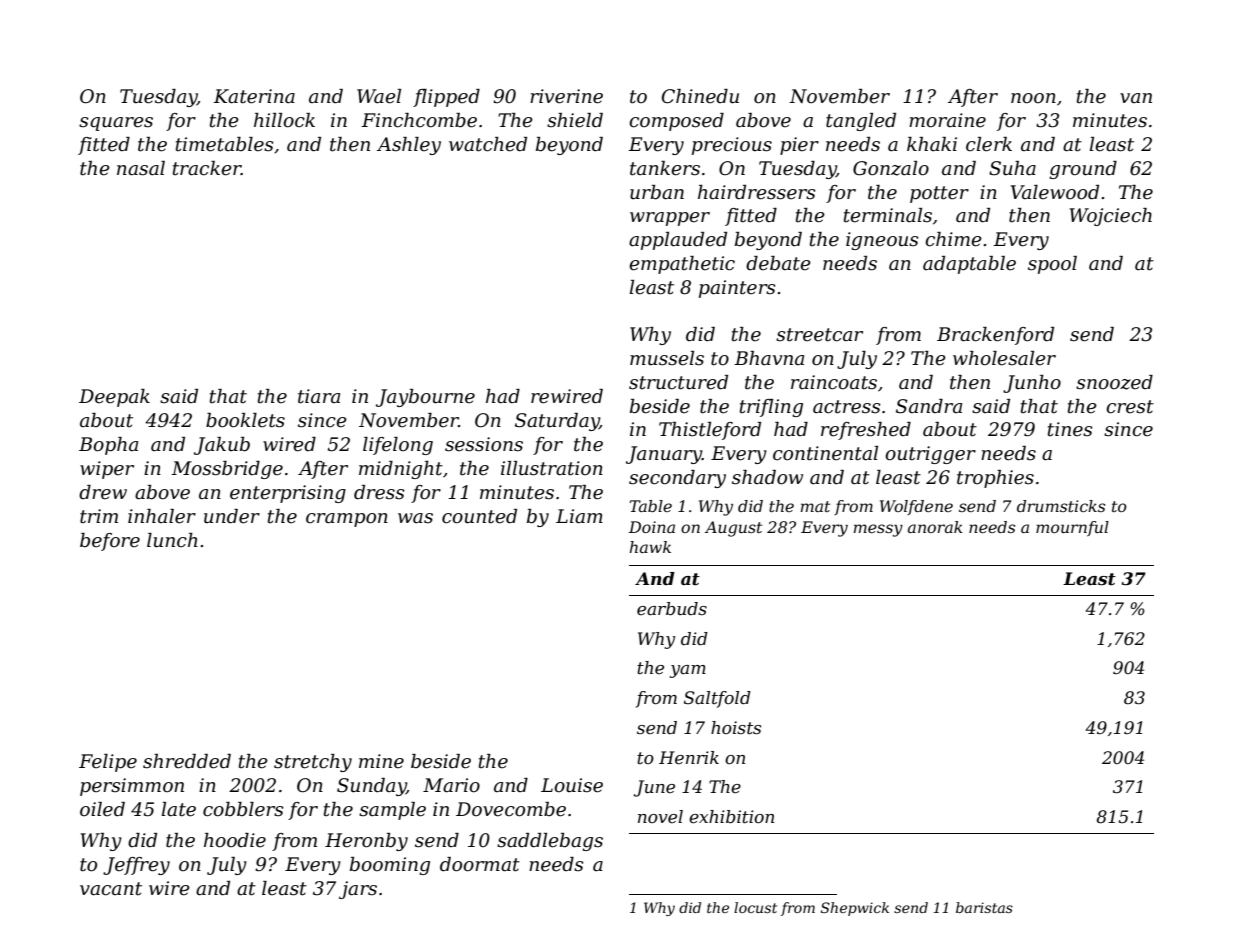 The image size is (1233, 952). I want to click on van, so click(1136, 98).
